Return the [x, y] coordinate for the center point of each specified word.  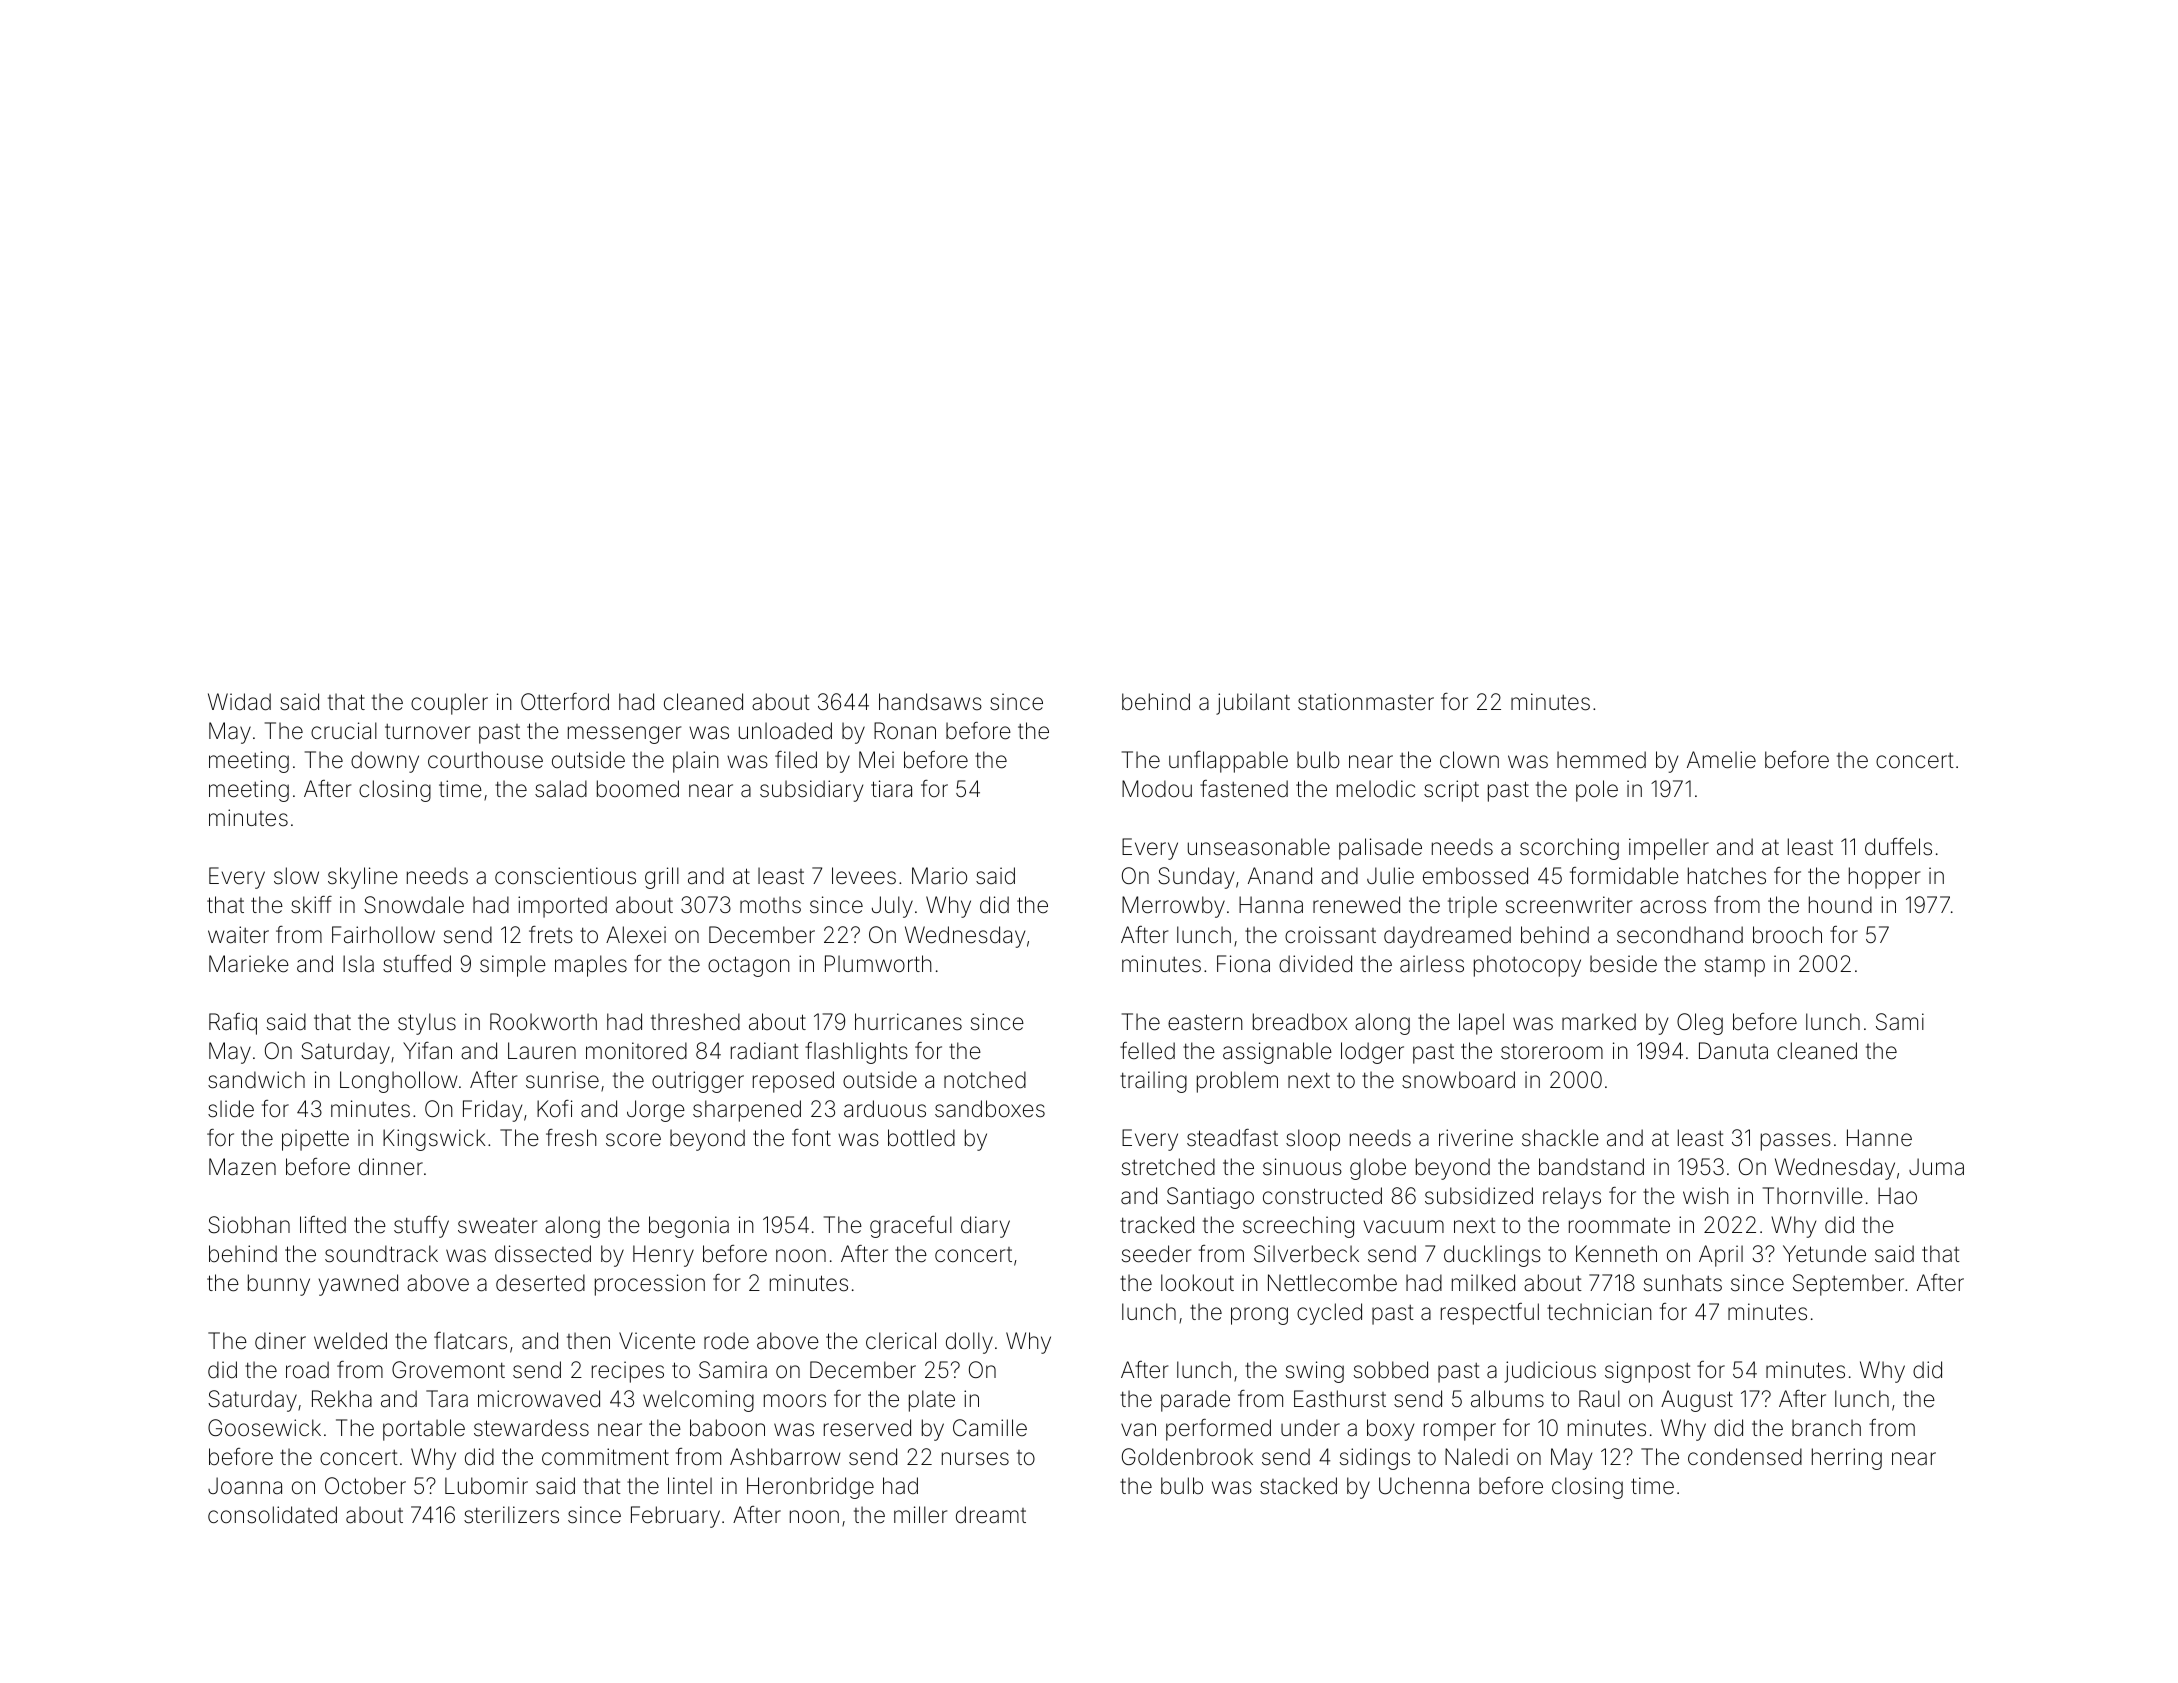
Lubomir [486, 1486]
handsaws [930, 702]
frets [551, 935]
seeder [1156, 1254]
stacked [1298, 1486]
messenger [624, 735]
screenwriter [1569, 905]
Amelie [1721, 760]
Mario [939, 876]
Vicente [657, 1340]
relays [1572, 1198]
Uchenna [1424, 1486]
